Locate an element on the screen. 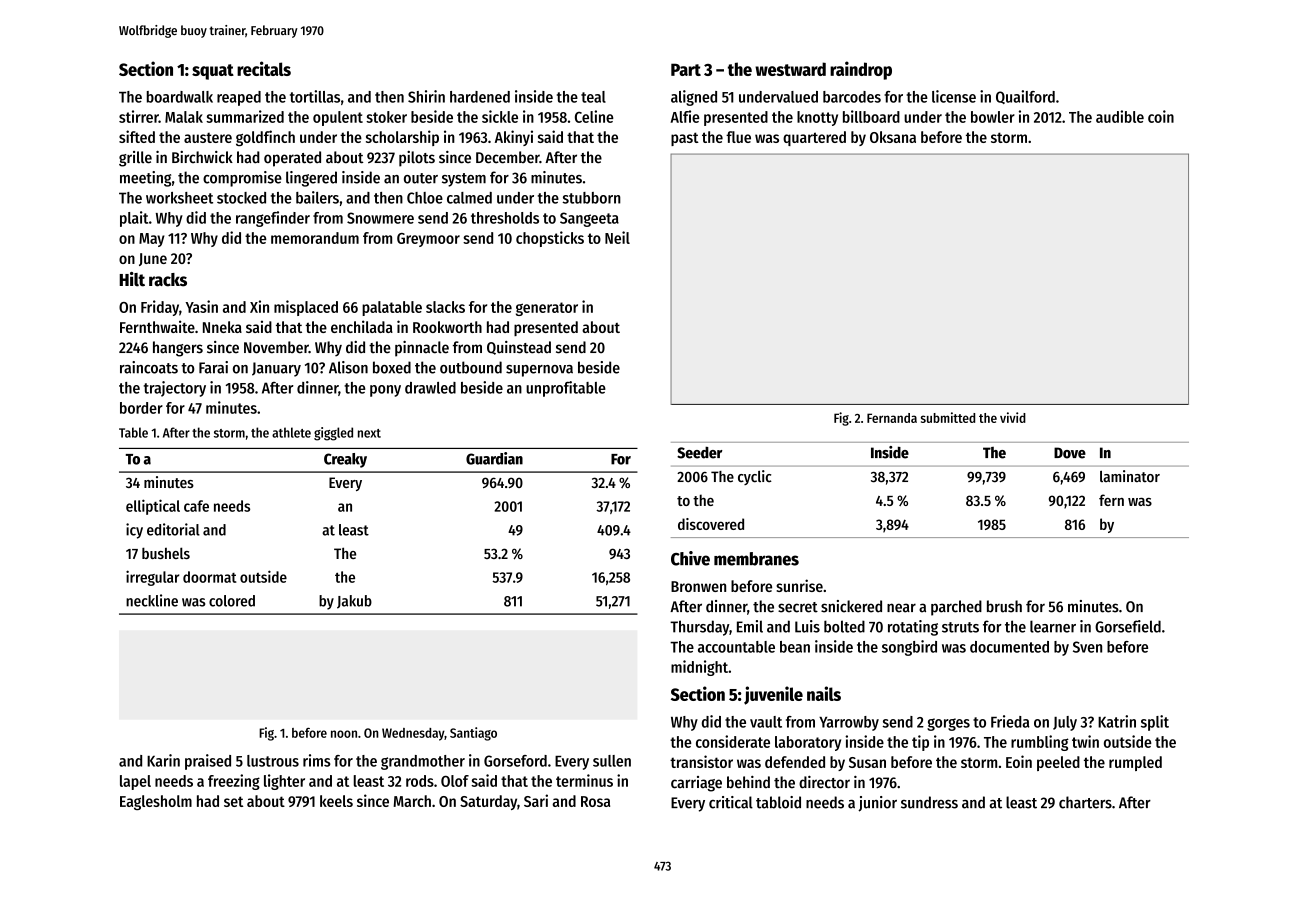  twin is located at coordinates (1085, 741).
